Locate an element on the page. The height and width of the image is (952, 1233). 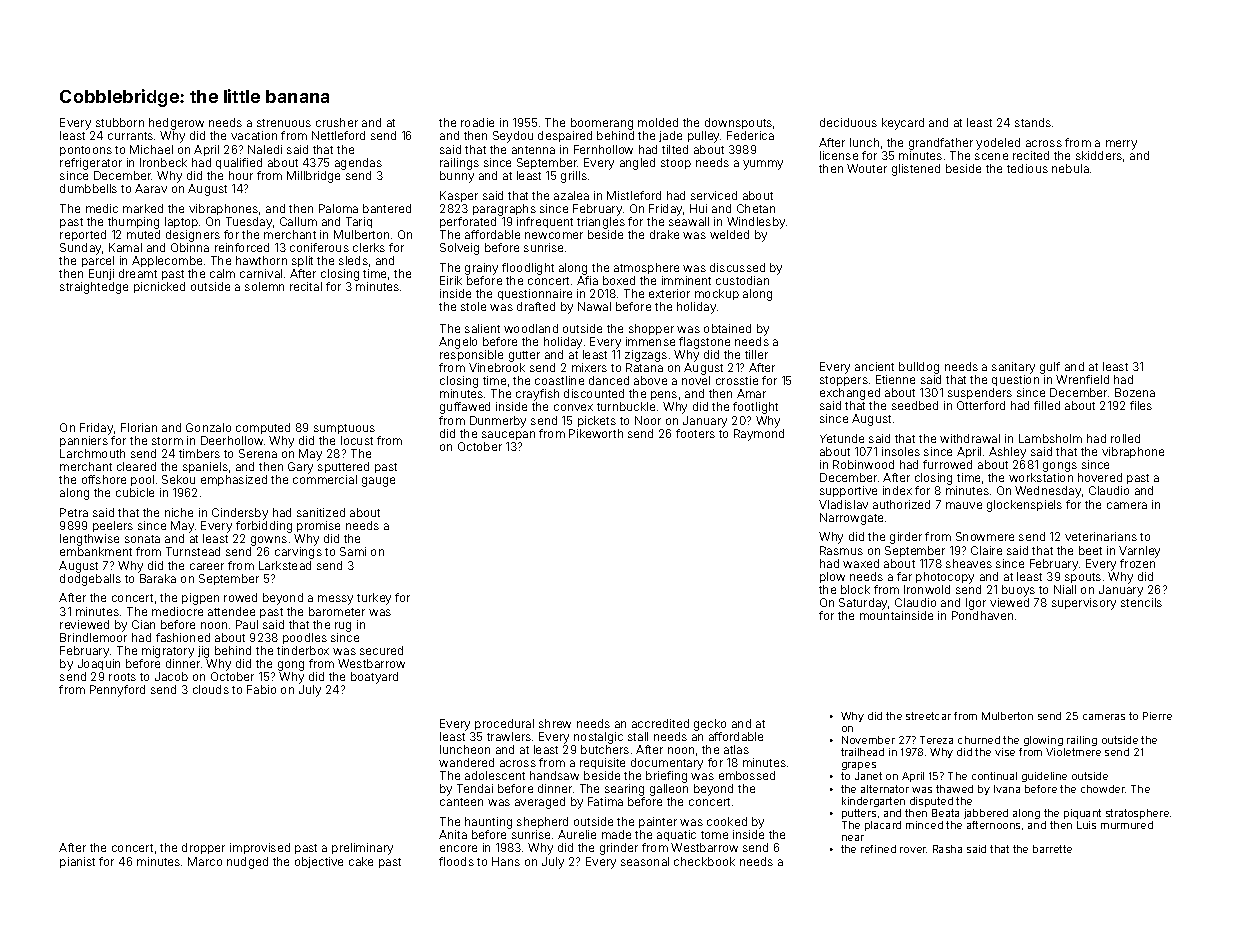
secured is located at coordinates (381, 650).
